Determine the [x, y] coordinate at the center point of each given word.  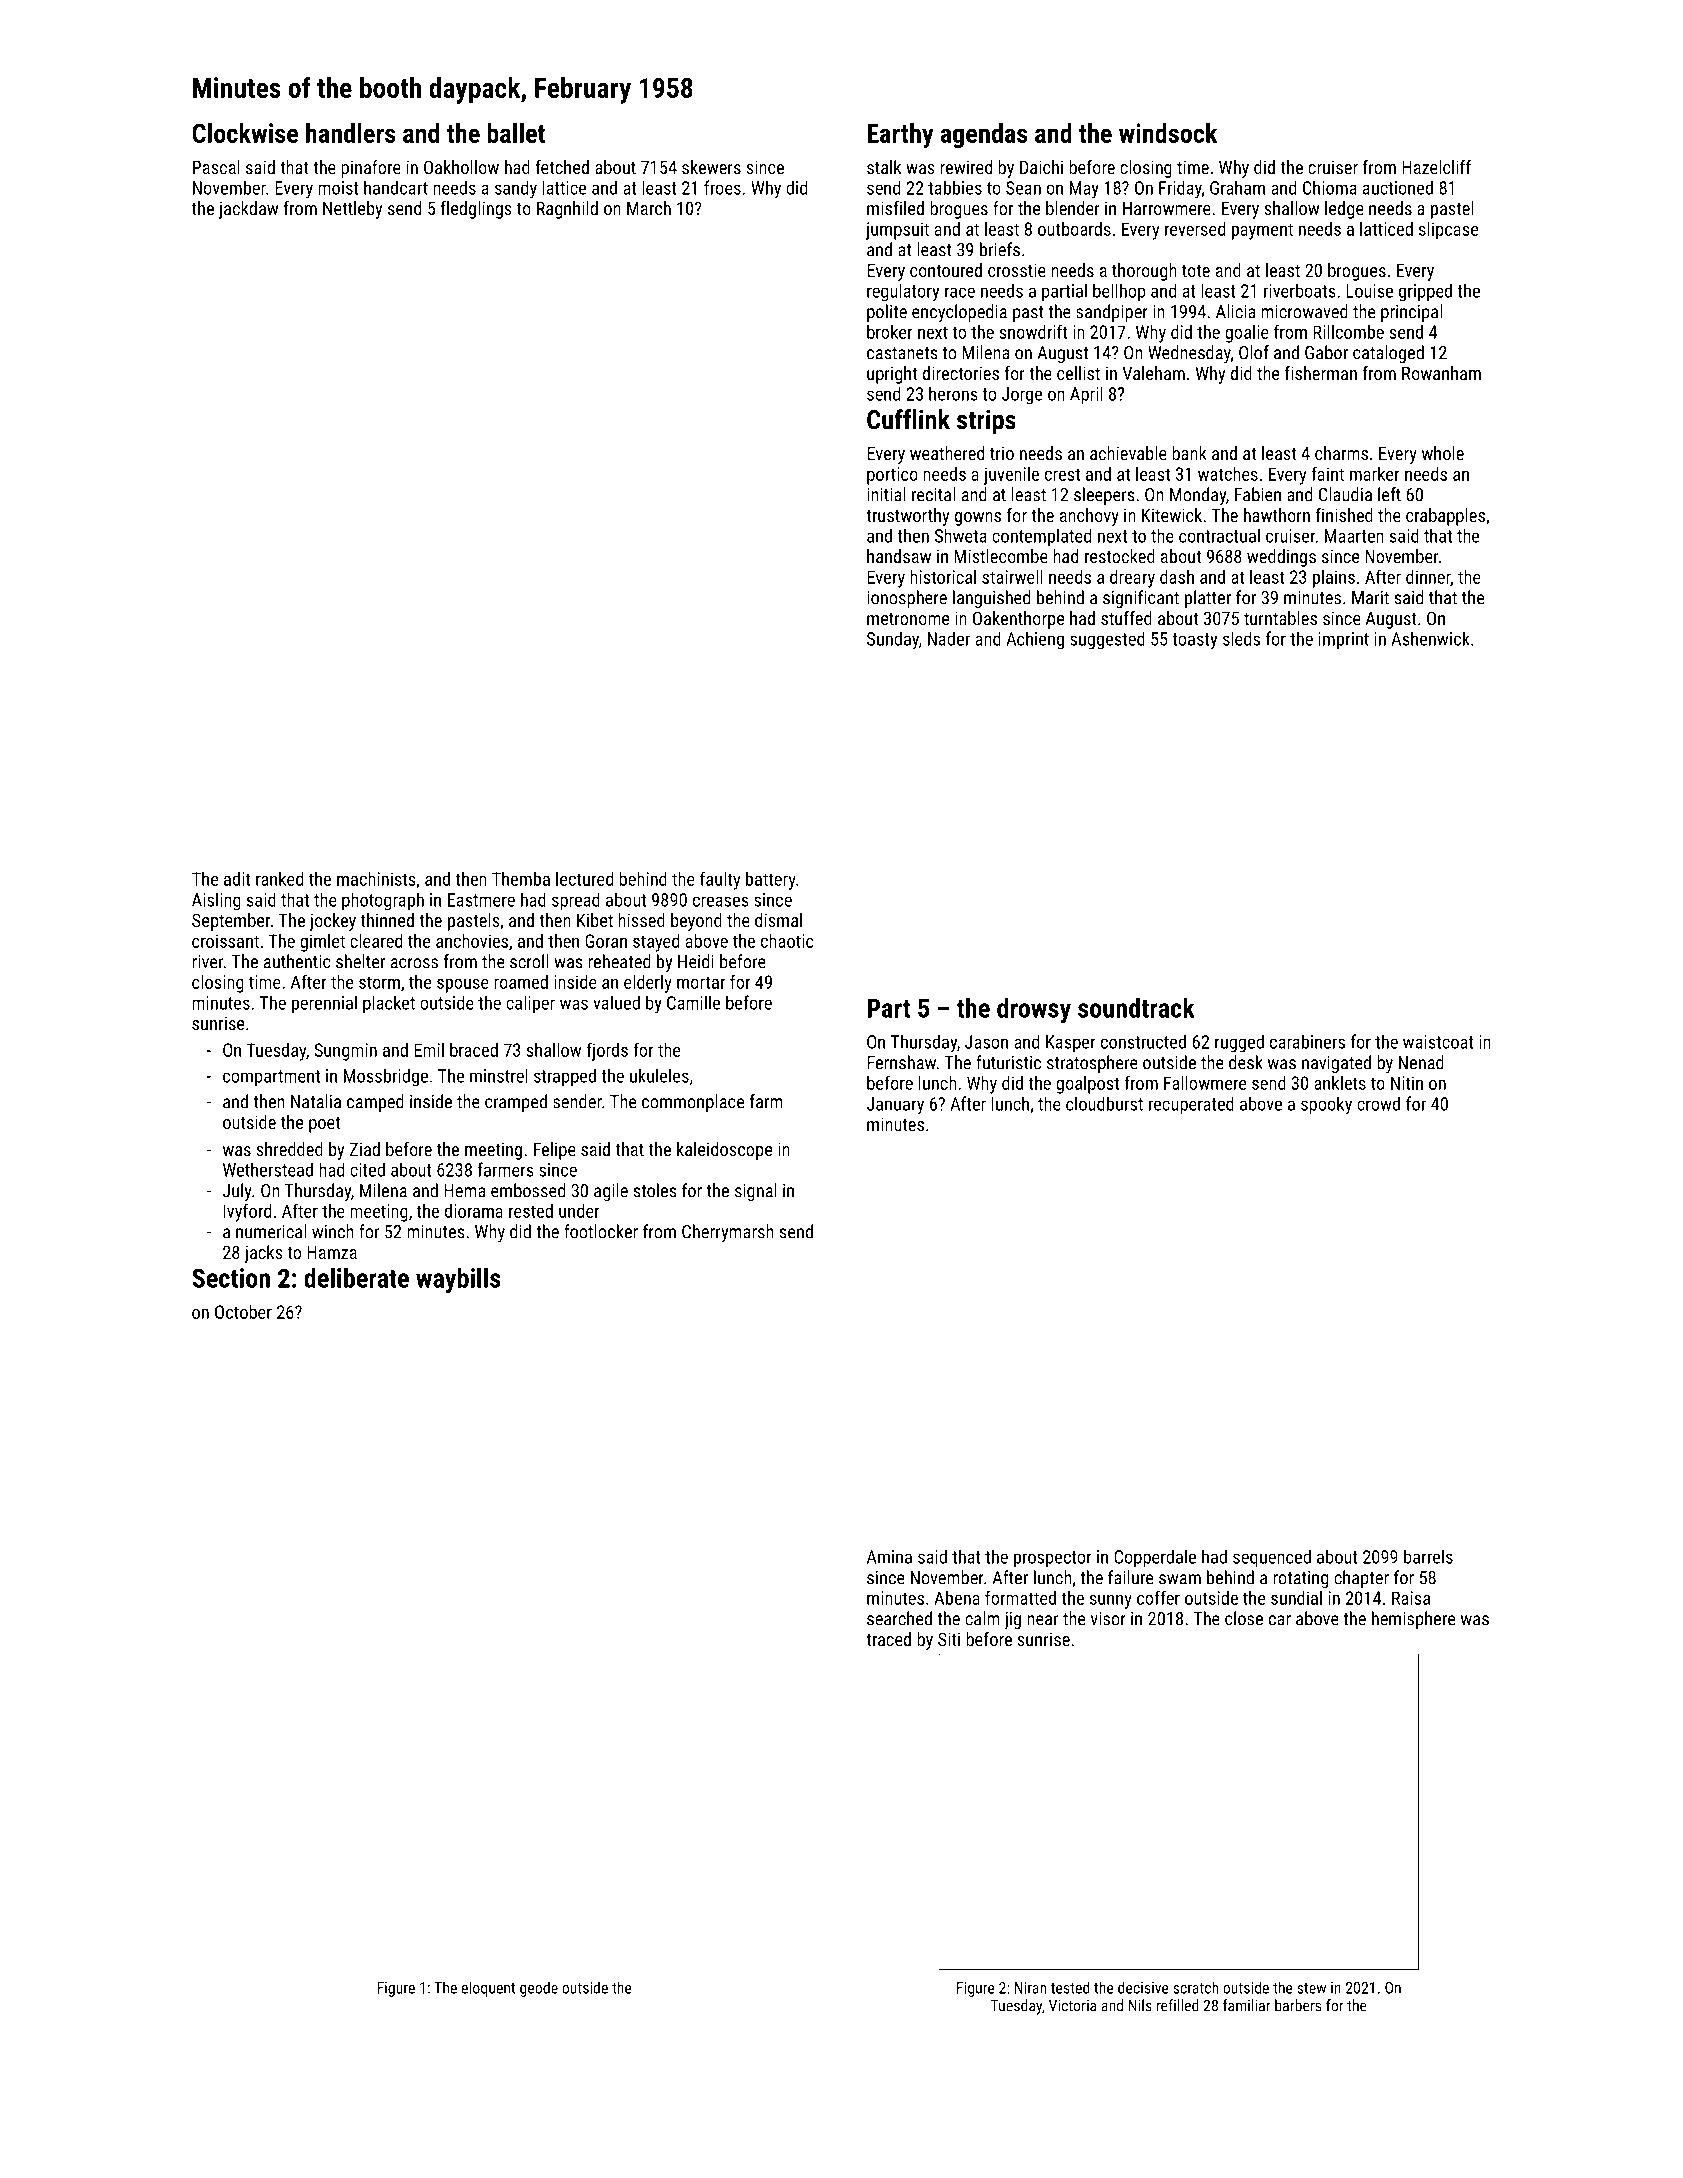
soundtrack [1136, 1007]
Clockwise [245, 133]
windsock [1168, 133]
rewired [966, 167]
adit [237, 879]
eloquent [488, 1989]
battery [771, 881]
